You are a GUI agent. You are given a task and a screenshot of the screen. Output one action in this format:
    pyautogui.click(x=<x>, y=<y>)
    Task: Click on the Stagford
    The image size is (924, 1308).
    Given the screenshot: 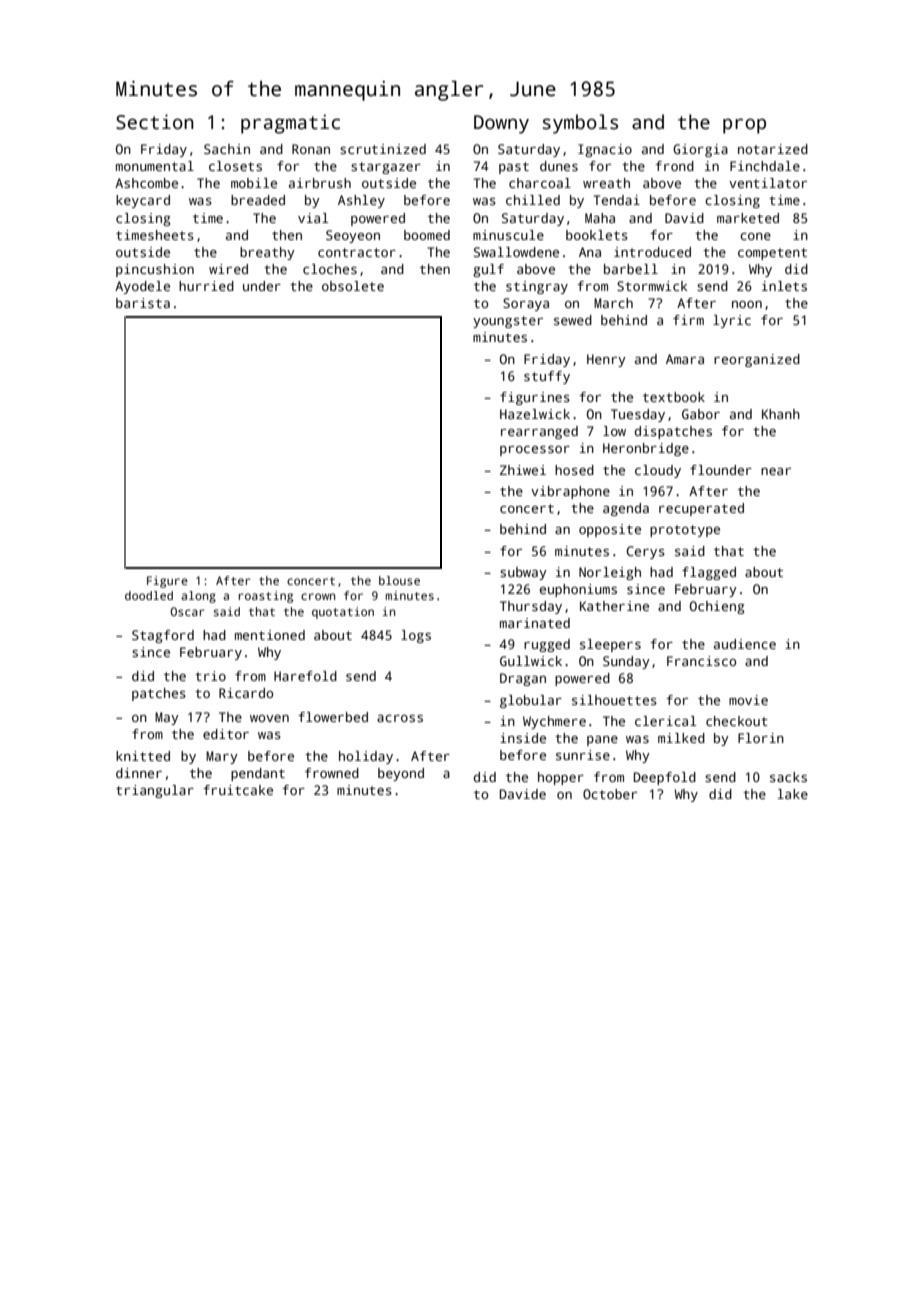 What is the action you would take?
    pyautogui.click(x=163, y=636)
